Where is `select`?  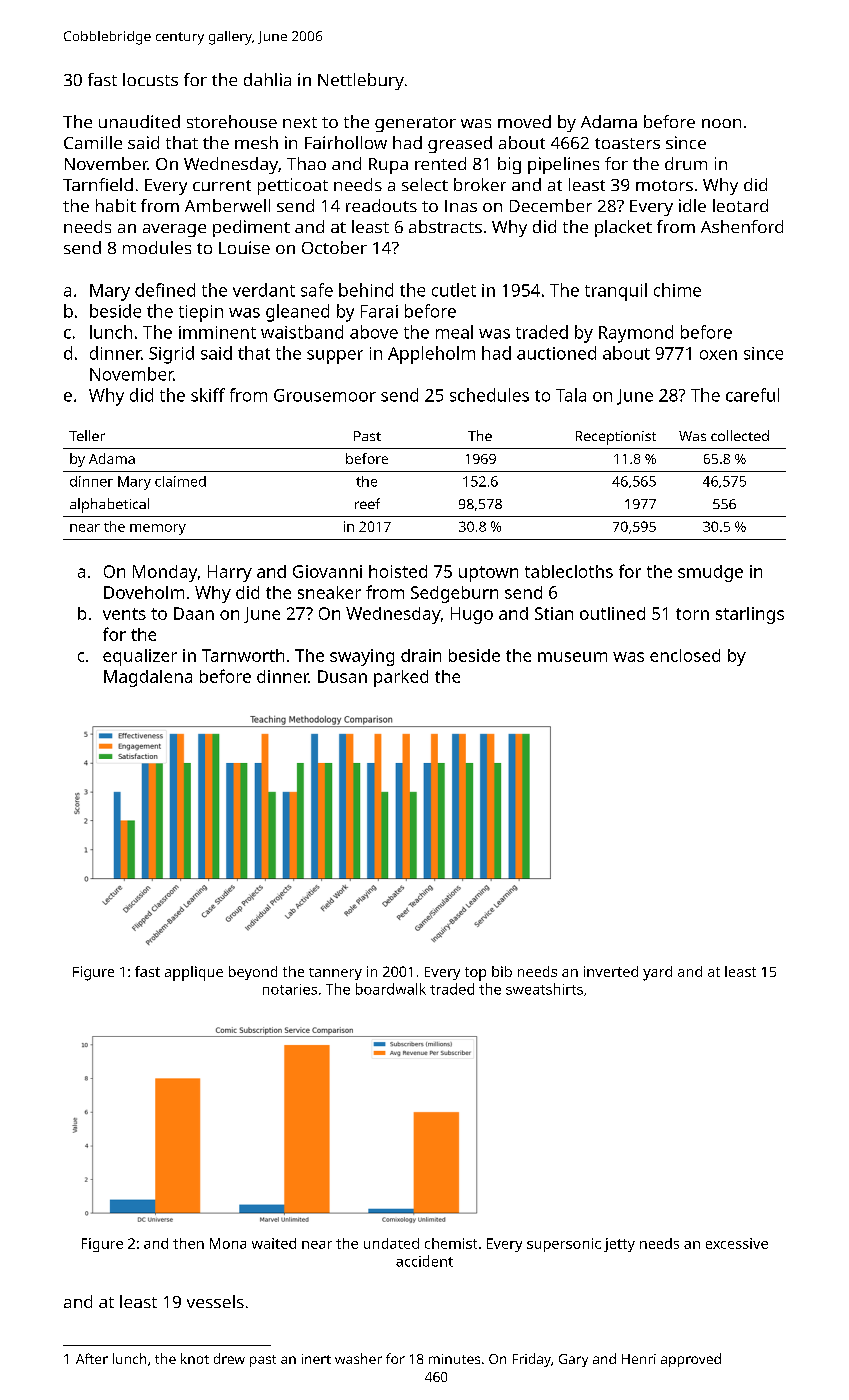 select is located at coordinates (425, 184).
